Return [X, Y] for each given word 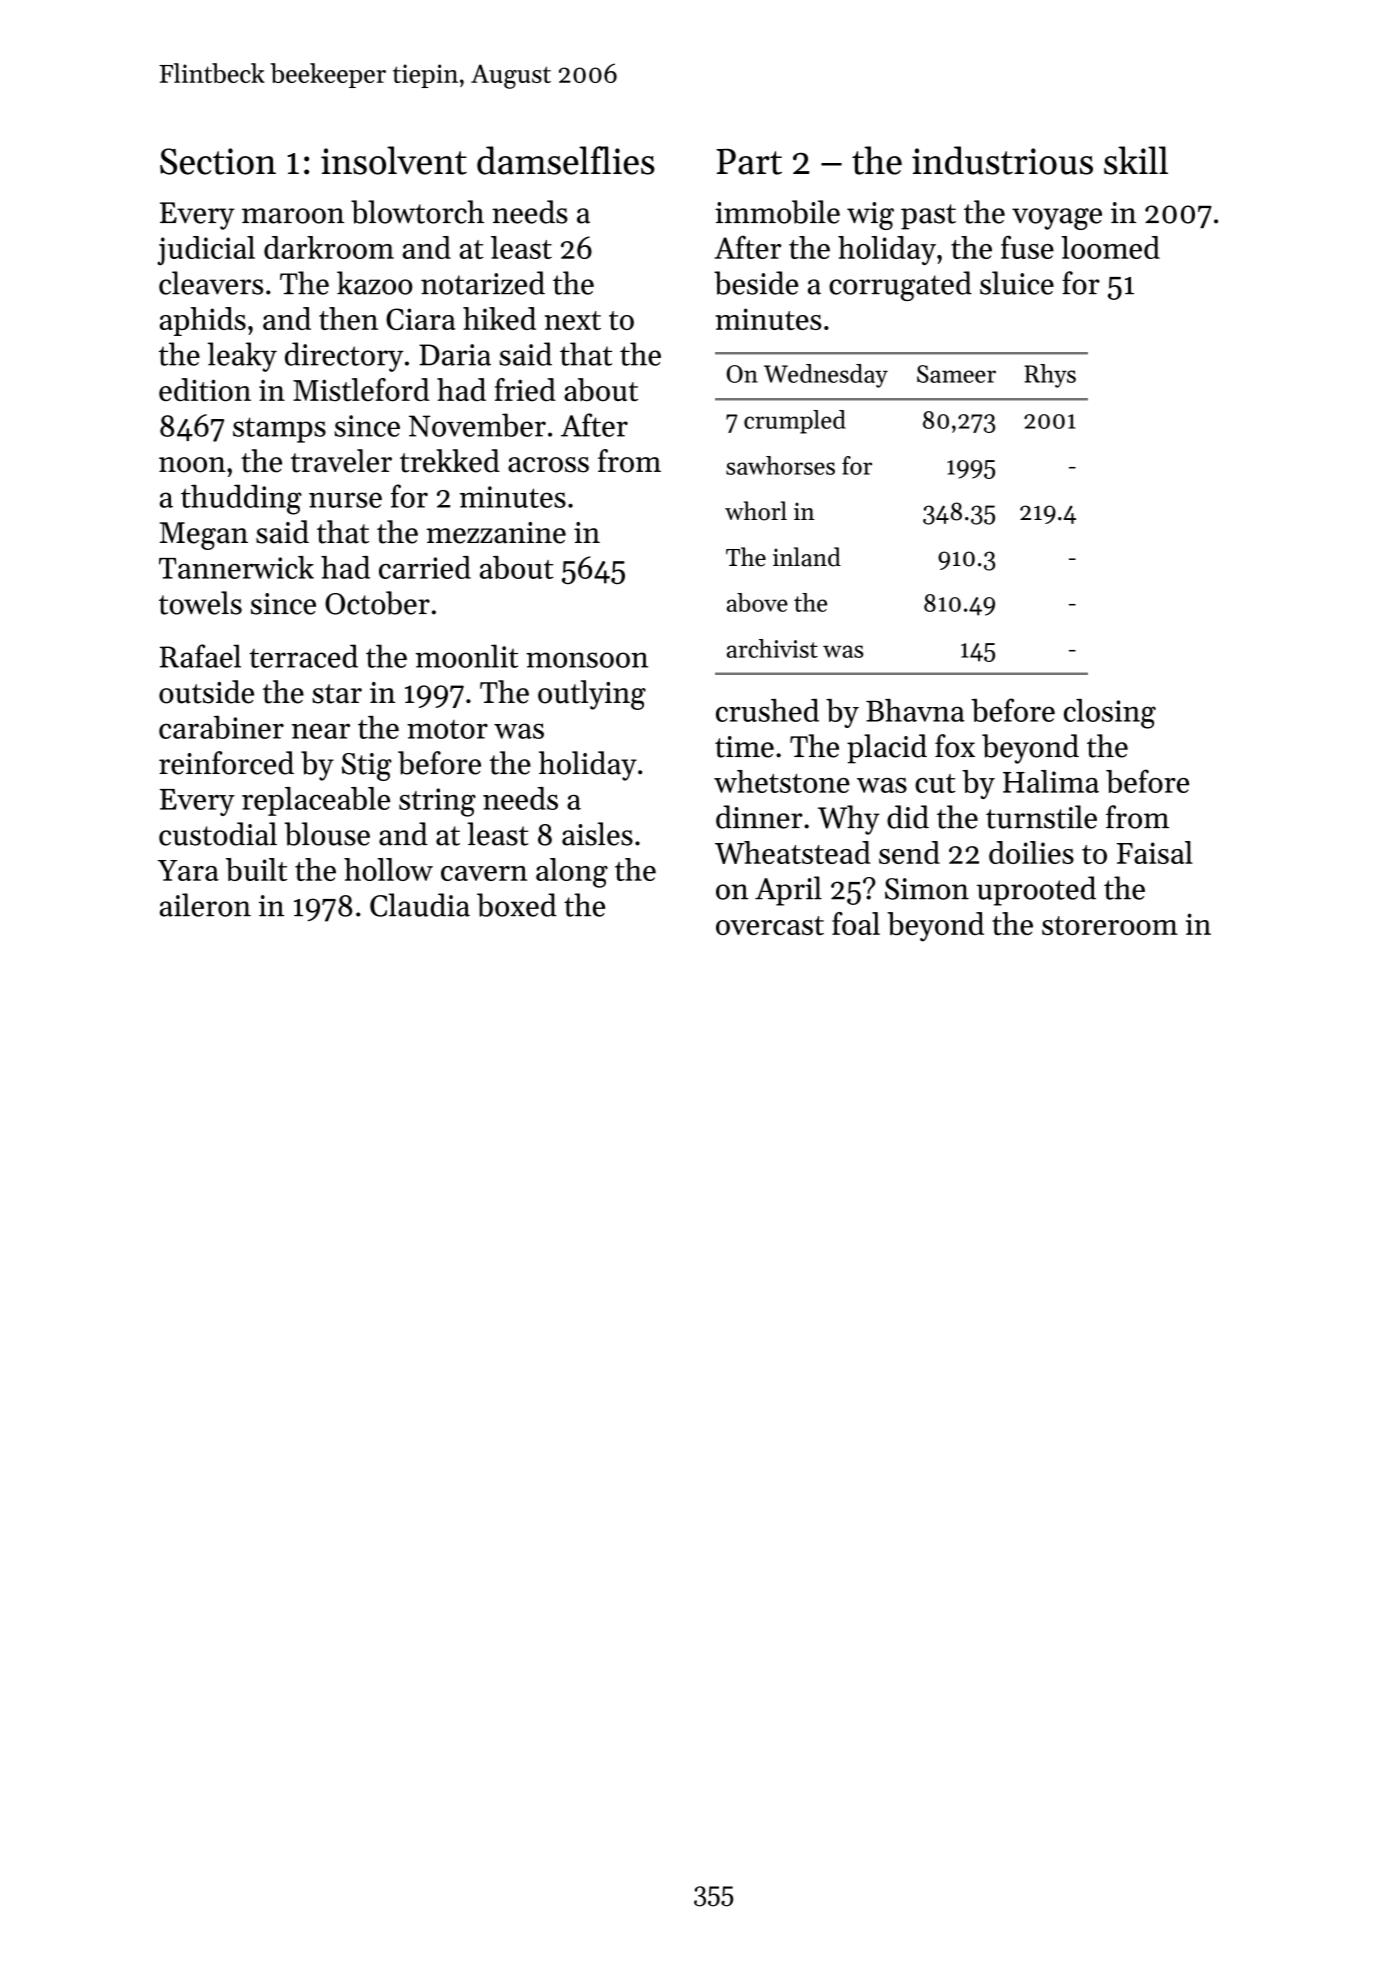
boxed [517, 905]
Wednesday [826, 376]
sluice [1017, 283]
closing [1110, 714]
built [256, 869]
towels [200, 603]
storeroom [1110, 925]
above [757, 602]
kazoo [374, 283]
